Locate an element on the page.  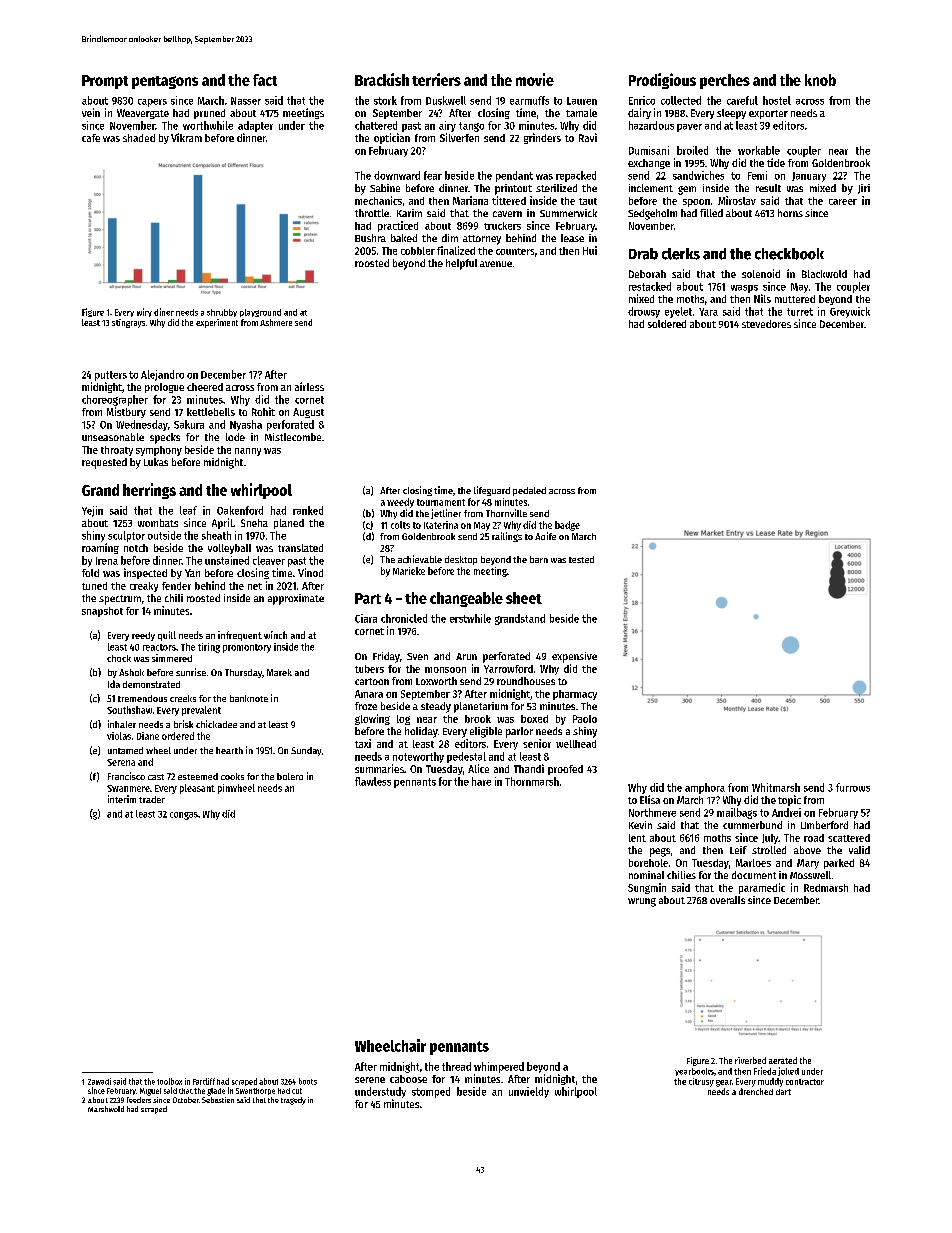
knob is located at coordinates (820, 80).
